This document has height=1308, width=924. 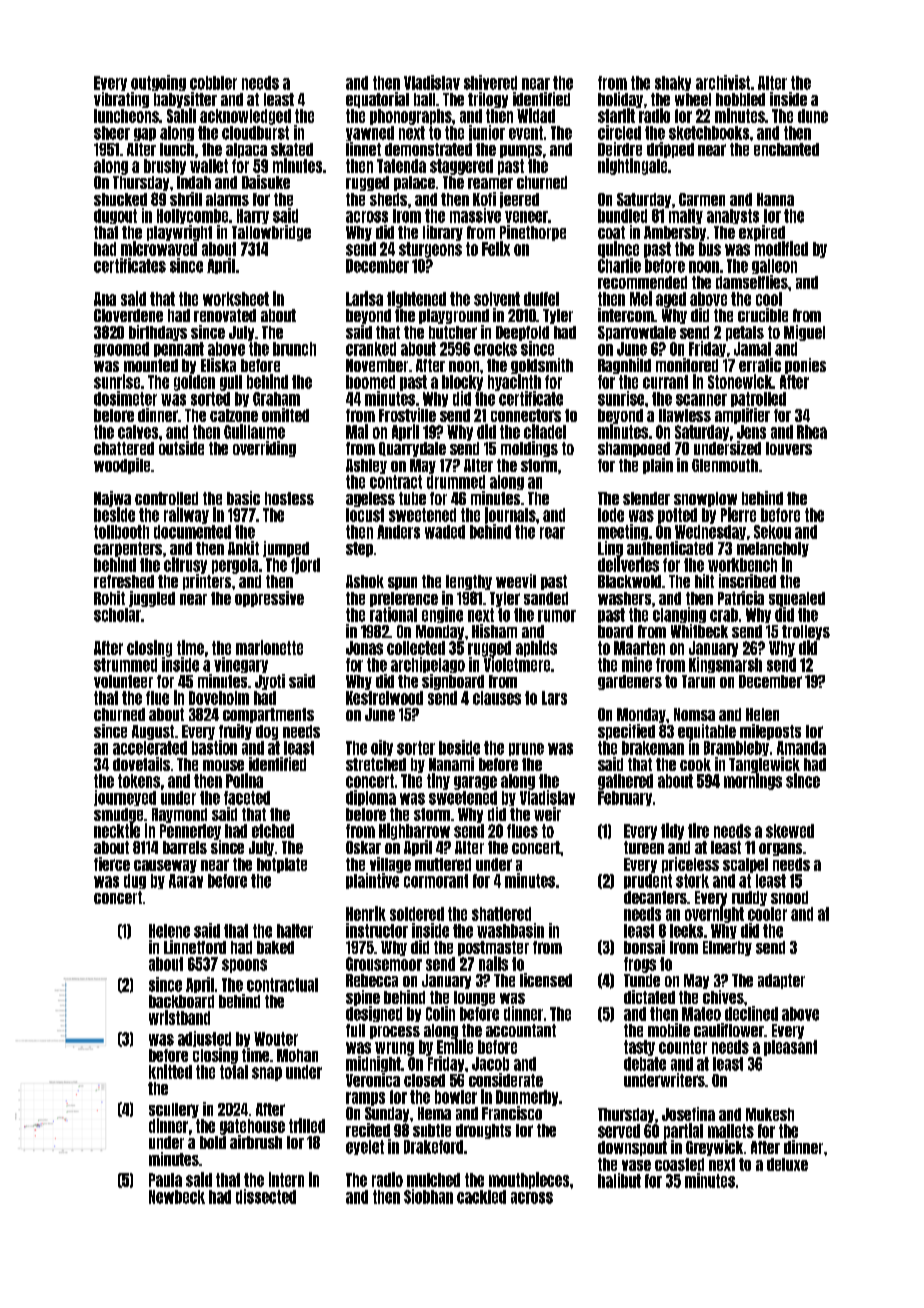 What do you see at coordinates (619, 265) in the document?
I see `Charlie` at bounding box center [619, 265].
